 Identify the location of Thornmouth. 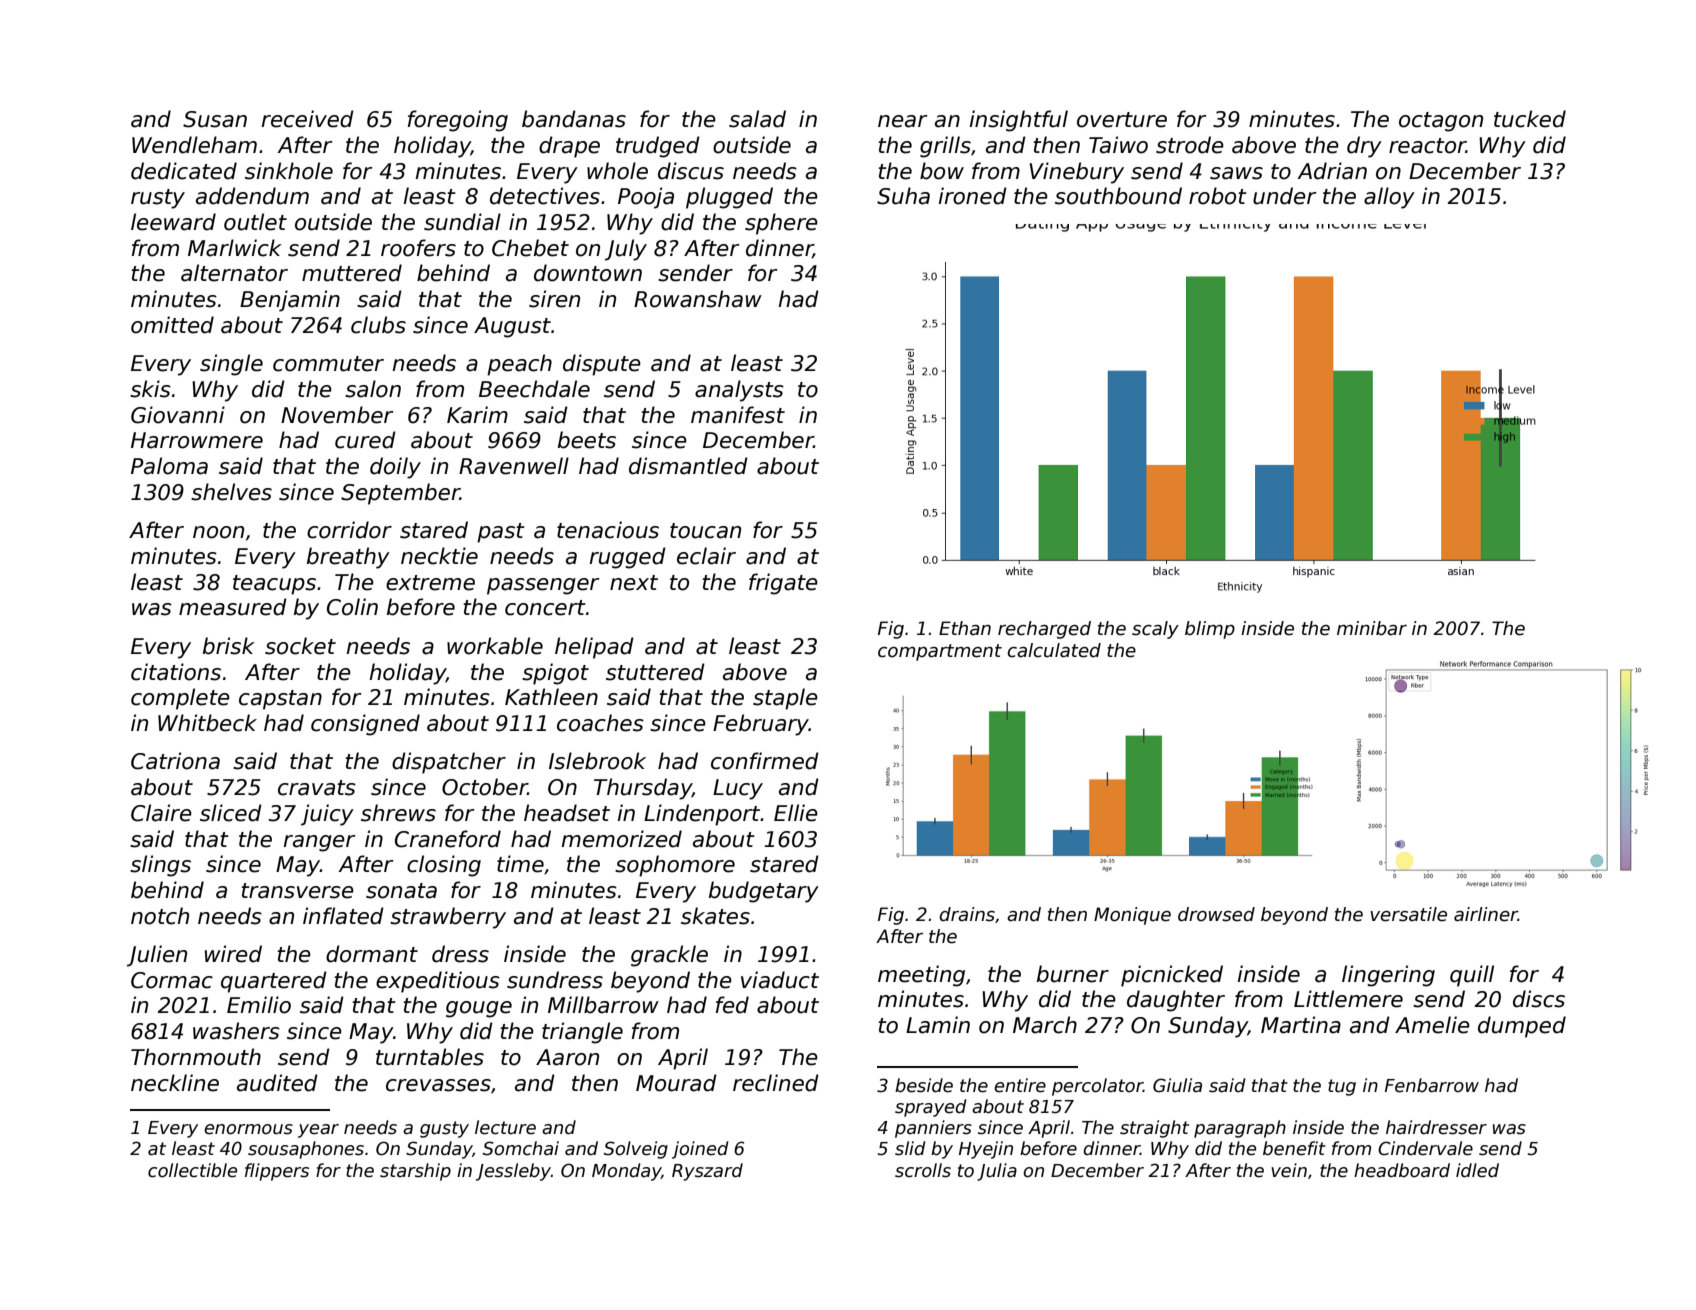
(196, 1057).
